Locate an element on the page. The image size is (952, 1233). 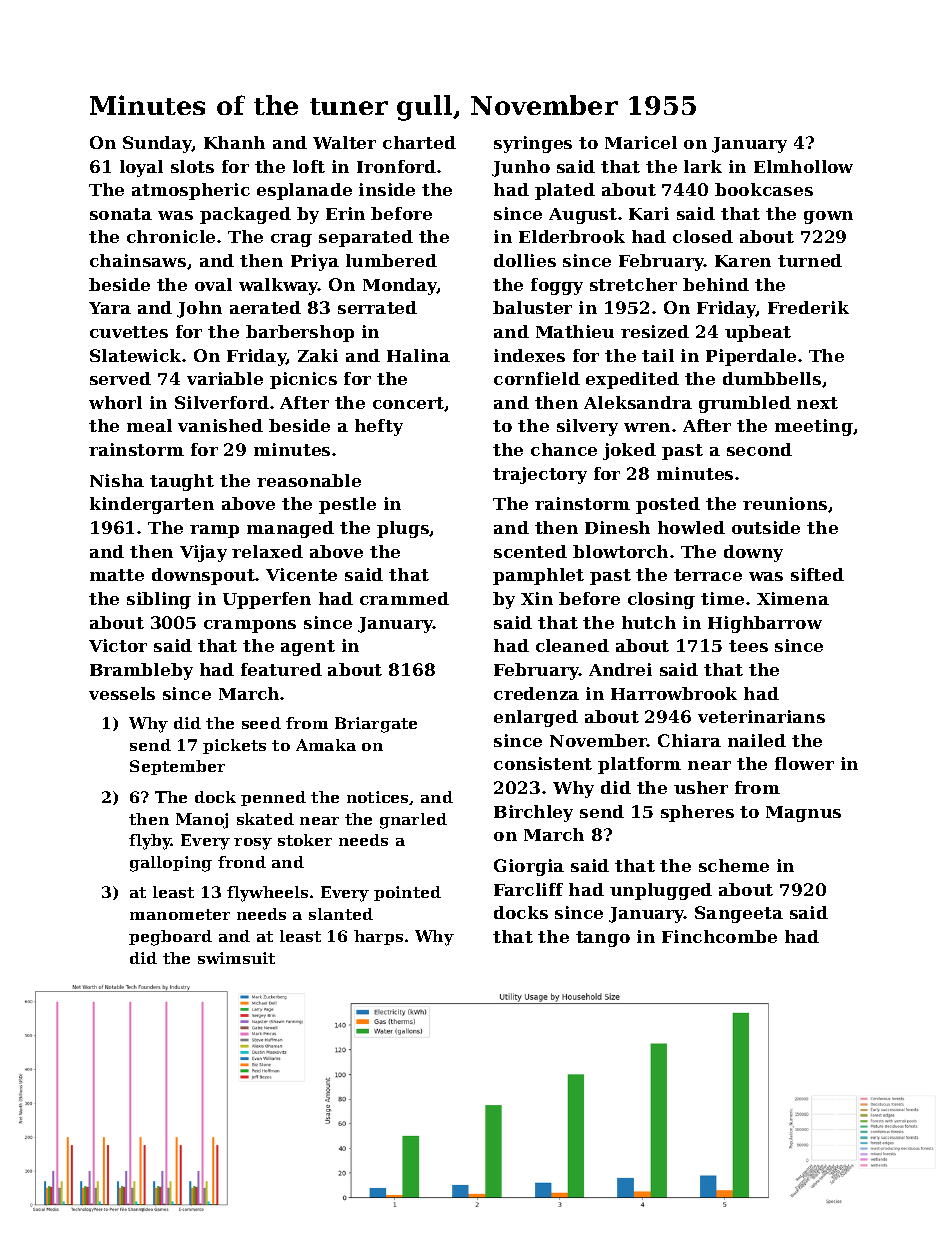
enlarged is located at coordinates (536, 718).
